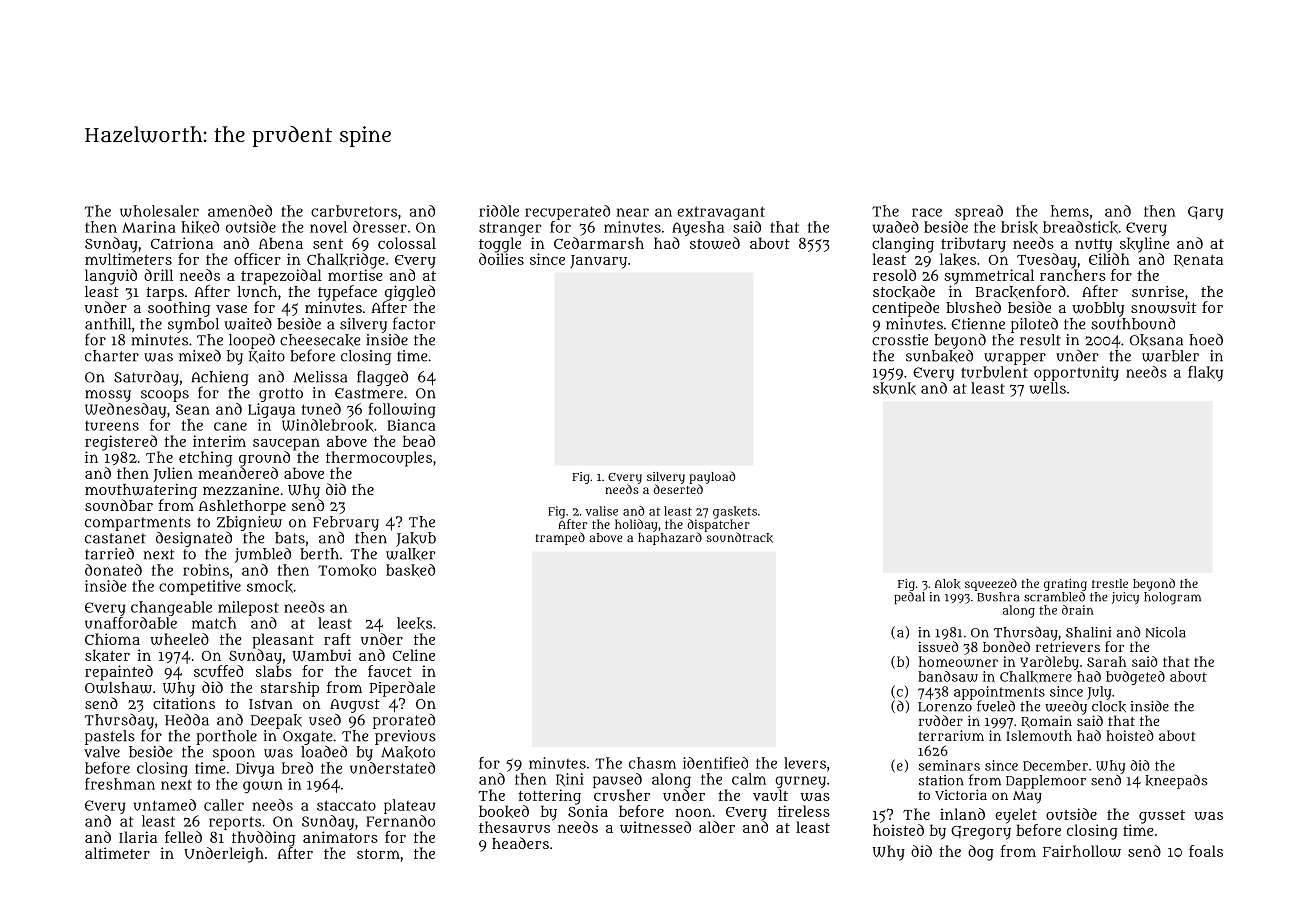  I want to click on trestle, so click(1110, 583).
